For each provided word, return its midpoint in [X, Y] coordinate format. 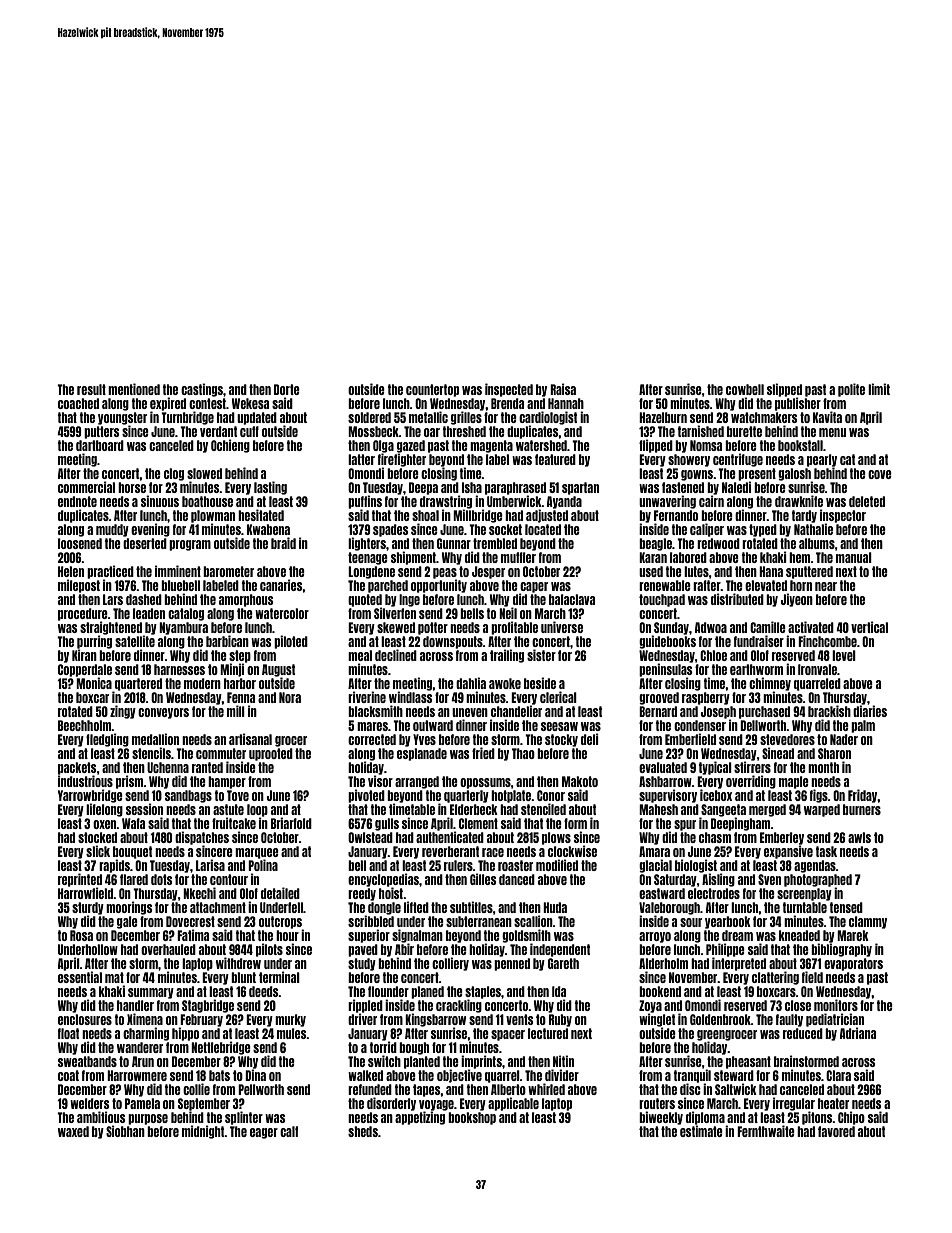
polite [851, 390]
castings [202, 390]
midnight [203, 1132]
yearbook [728, 922]
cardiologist [548, 418]
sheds [363, 1131]
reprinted [80, 880]
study [362, 964]
